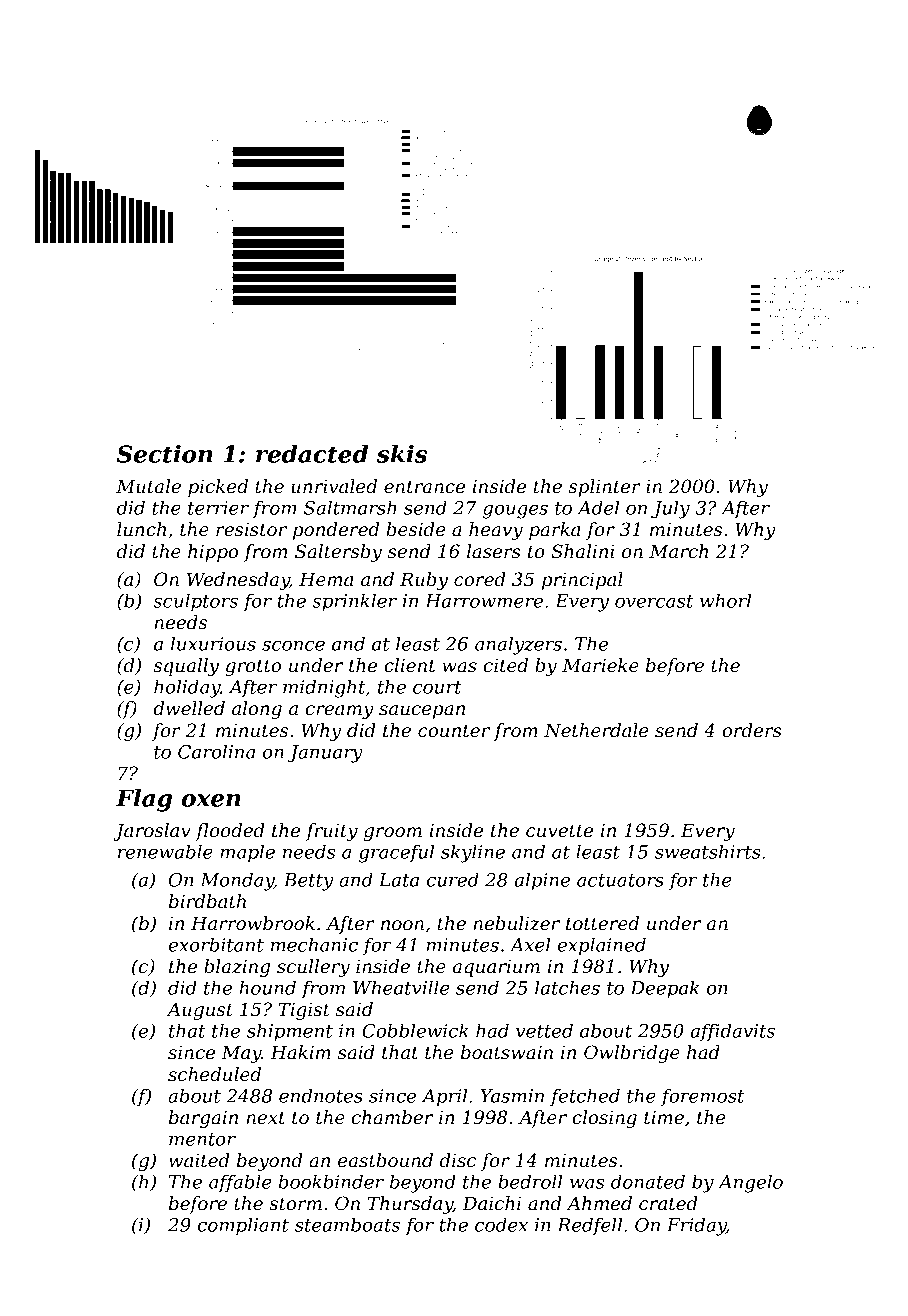 This screenshot has width=908, height=1316. What do you see at coordinates (750, 1183) in the screenshot?
I see `Angelo` at bounding box center [750, 1183].
